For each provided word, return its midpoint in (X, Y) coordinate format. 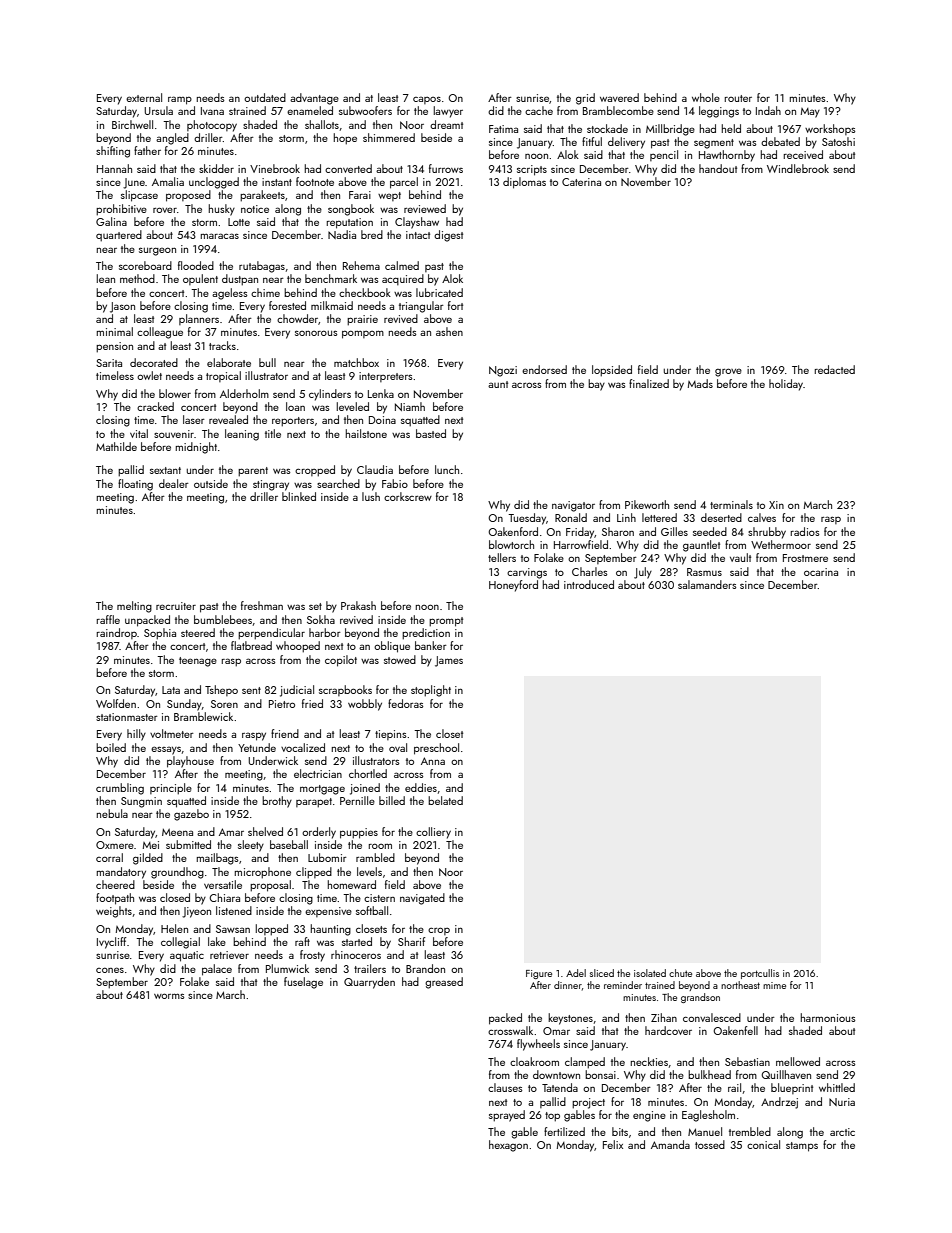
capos (427, 100)
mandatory (121, 873)
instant (277, 182)
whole (706, 97)
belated (445, 800)
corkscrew (408, 496)
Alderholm (244, 393)
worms (169, 996)
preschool (436, 749)
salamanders (707, 584)
